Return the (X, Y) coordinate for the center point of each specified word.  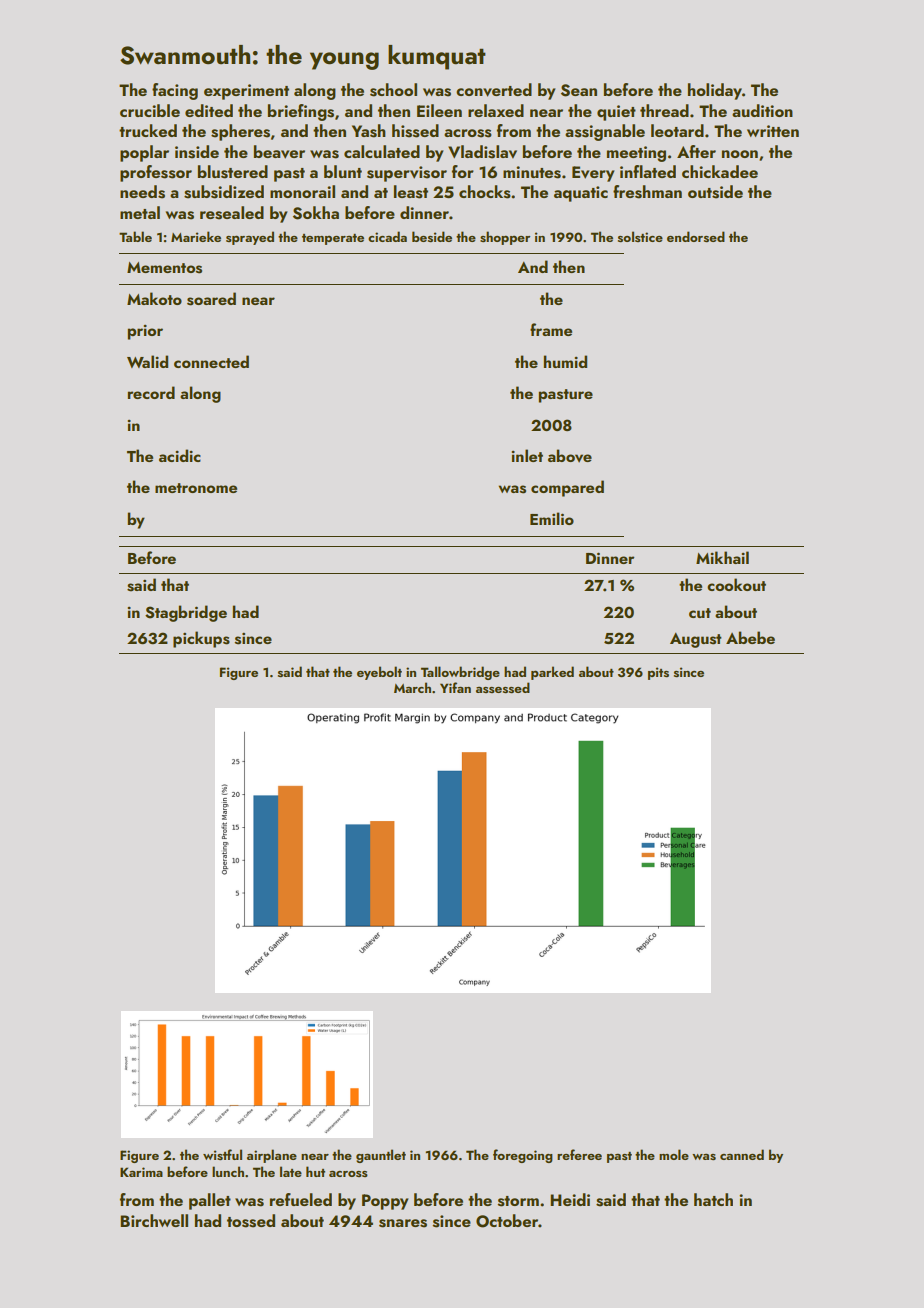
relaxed (496, 110)
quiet (616, 113)
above (570, 455)
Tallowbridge (460, 673)
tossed (251, 1221)
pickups (201, 639)
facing (175, 91)
